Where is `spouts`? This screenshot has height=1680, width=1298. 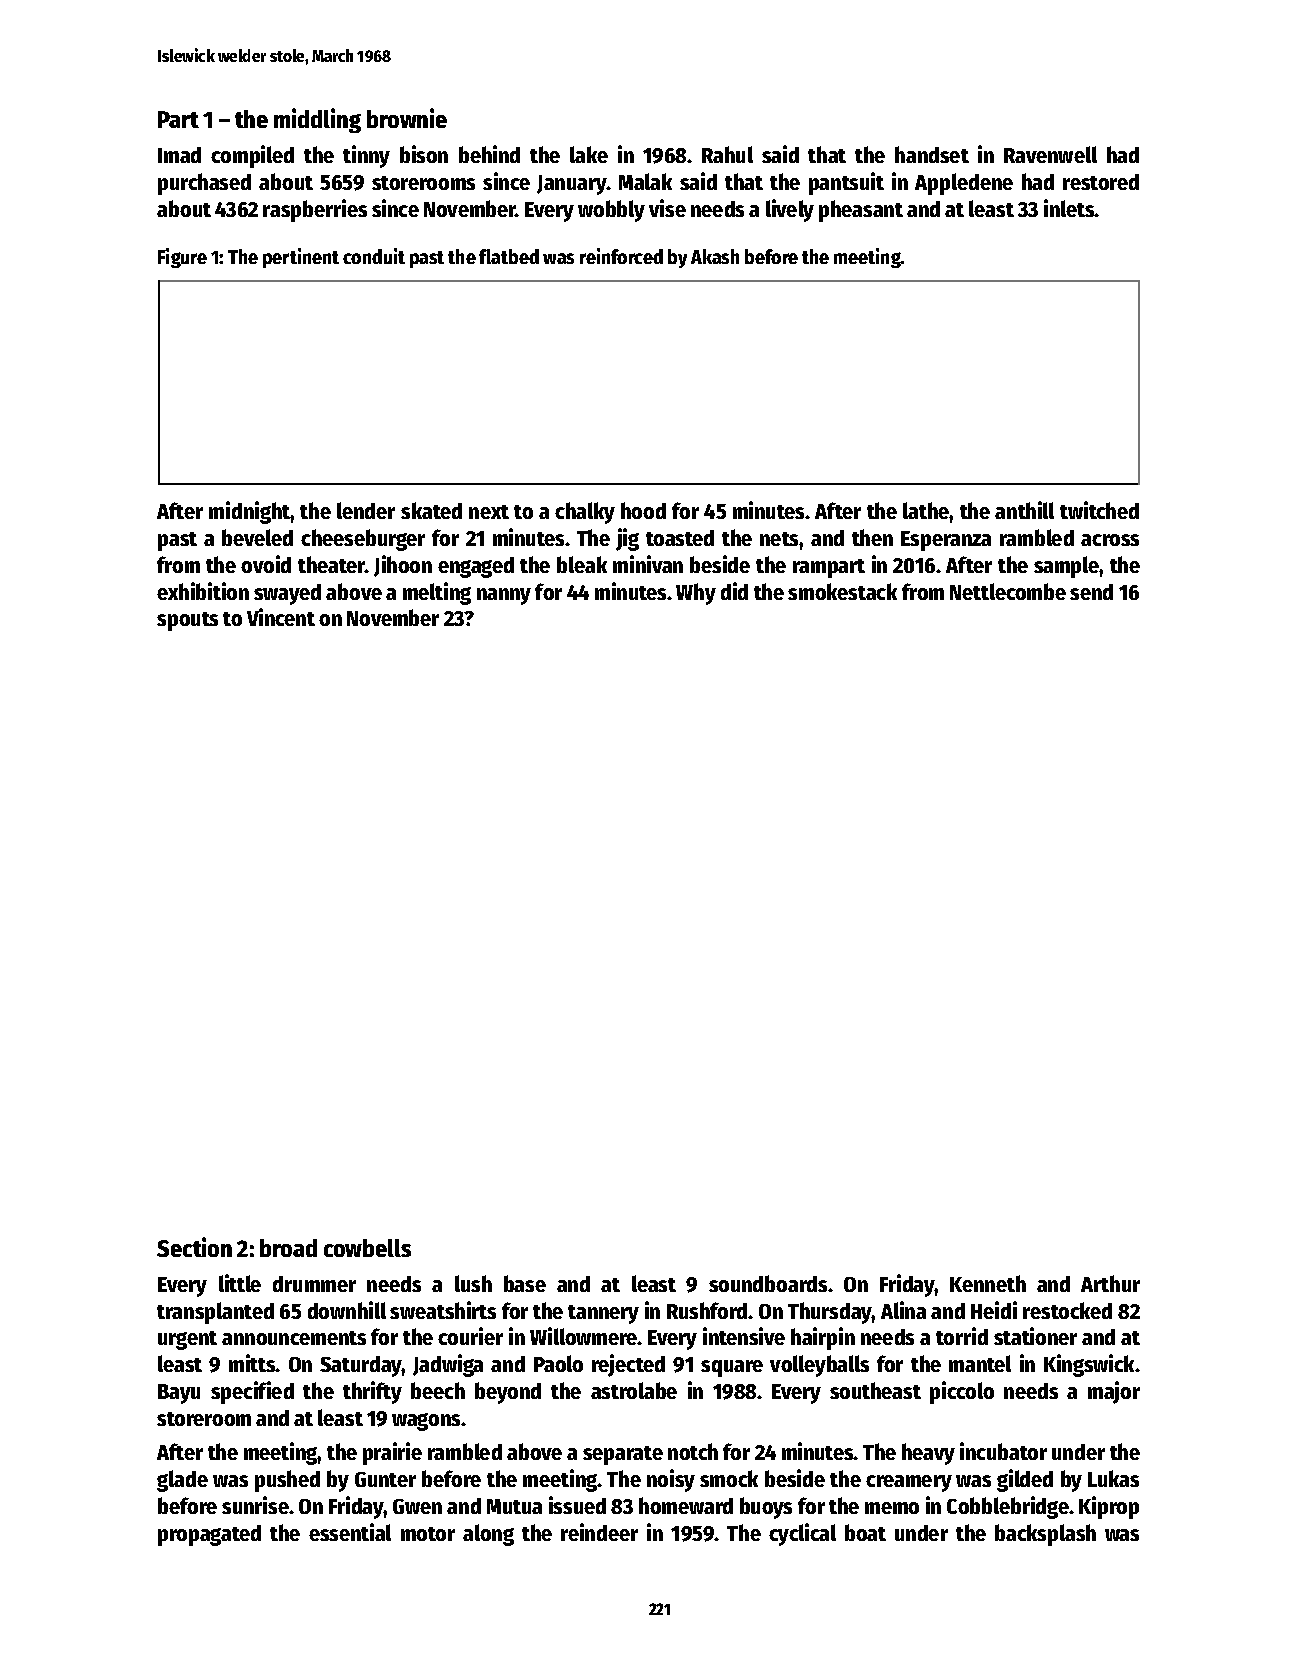
spouts is located at coordinates (187, 621).
